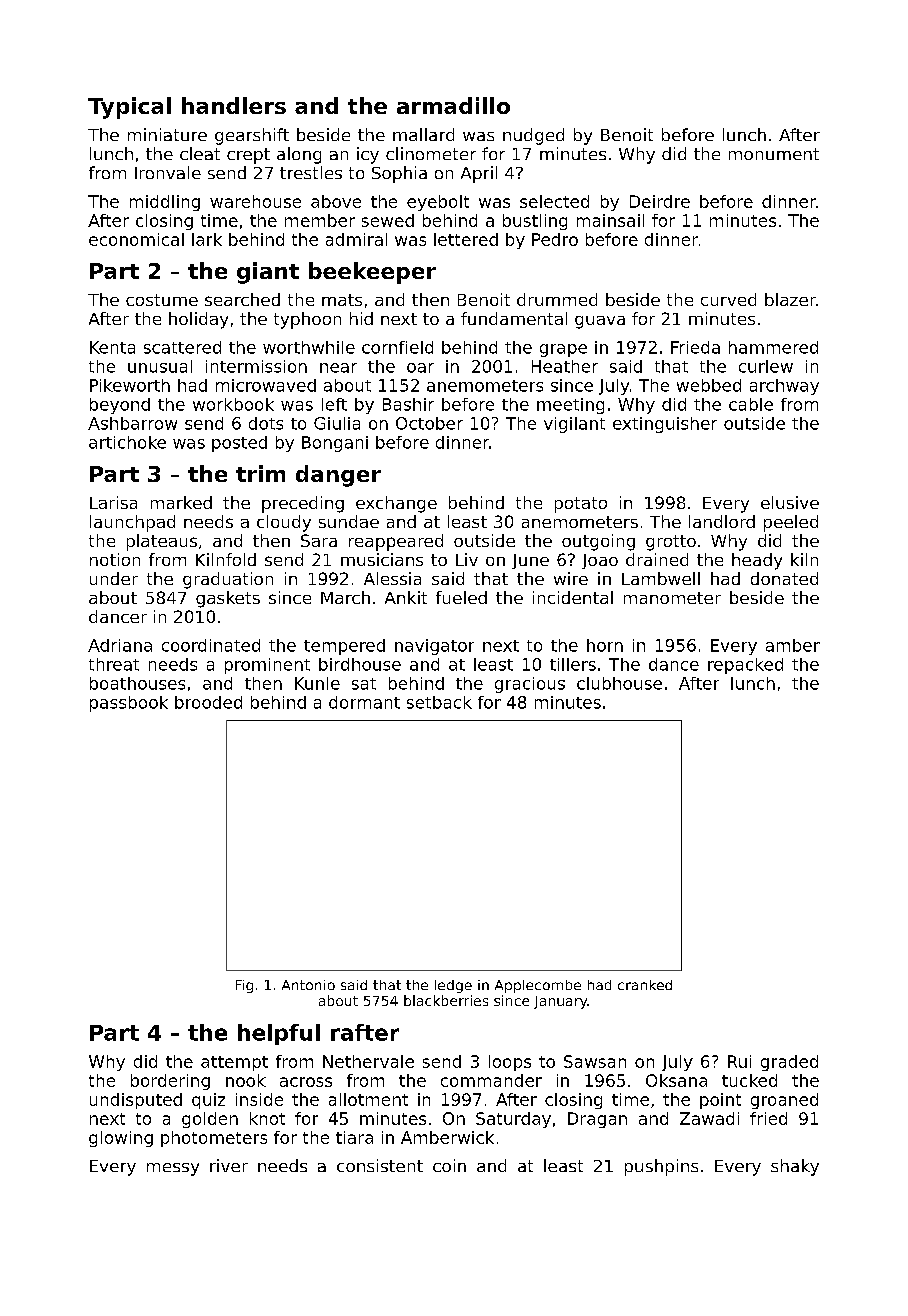 This screenshot has height=1316, width=908. Describe the element at coordinates (129, 108) in the screenshot. I see `Typical` at that location.
